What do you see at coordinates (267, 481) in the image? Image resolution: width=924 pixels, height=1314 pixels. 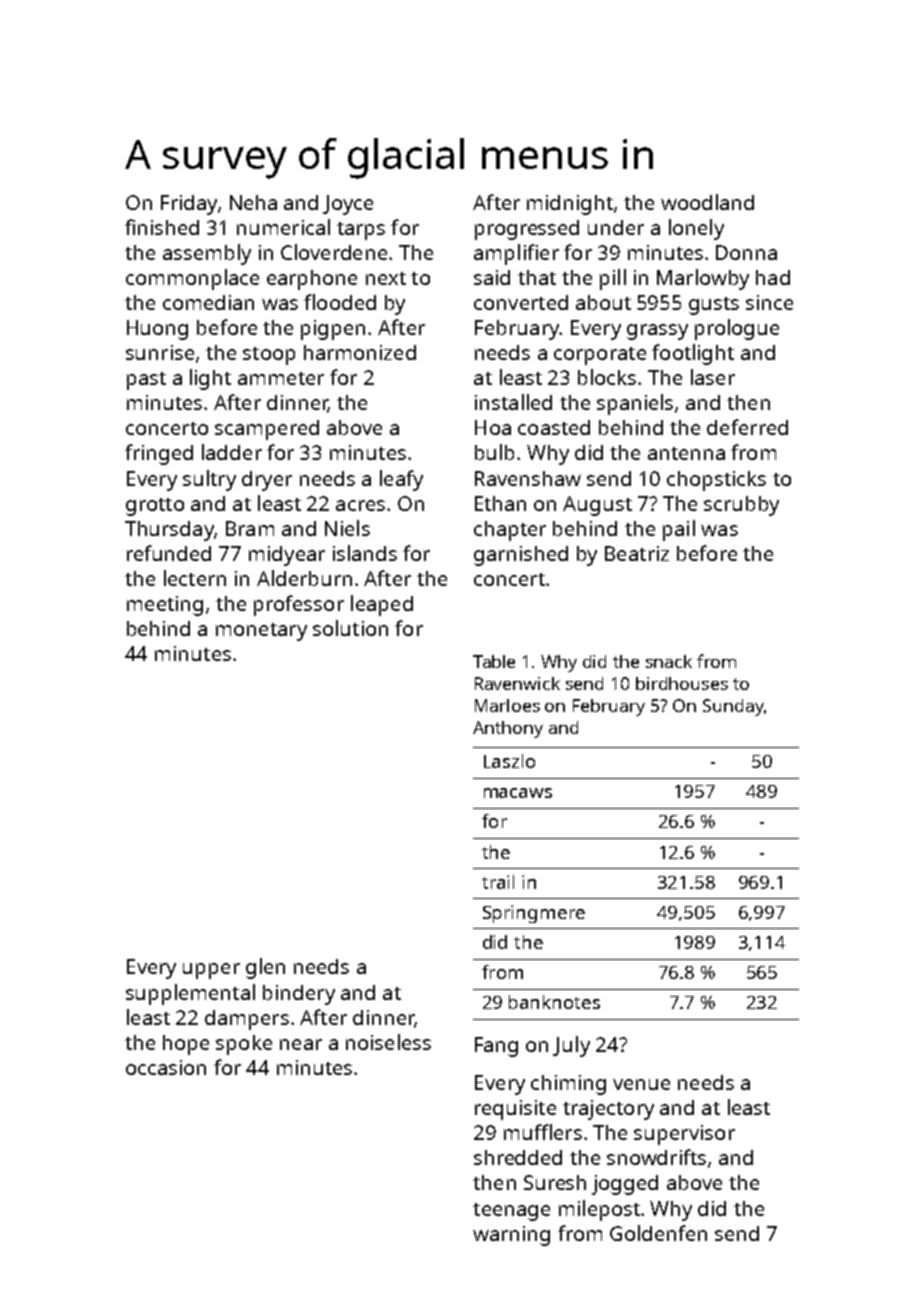 I see `dryer` at bounding box center [267, 481].
